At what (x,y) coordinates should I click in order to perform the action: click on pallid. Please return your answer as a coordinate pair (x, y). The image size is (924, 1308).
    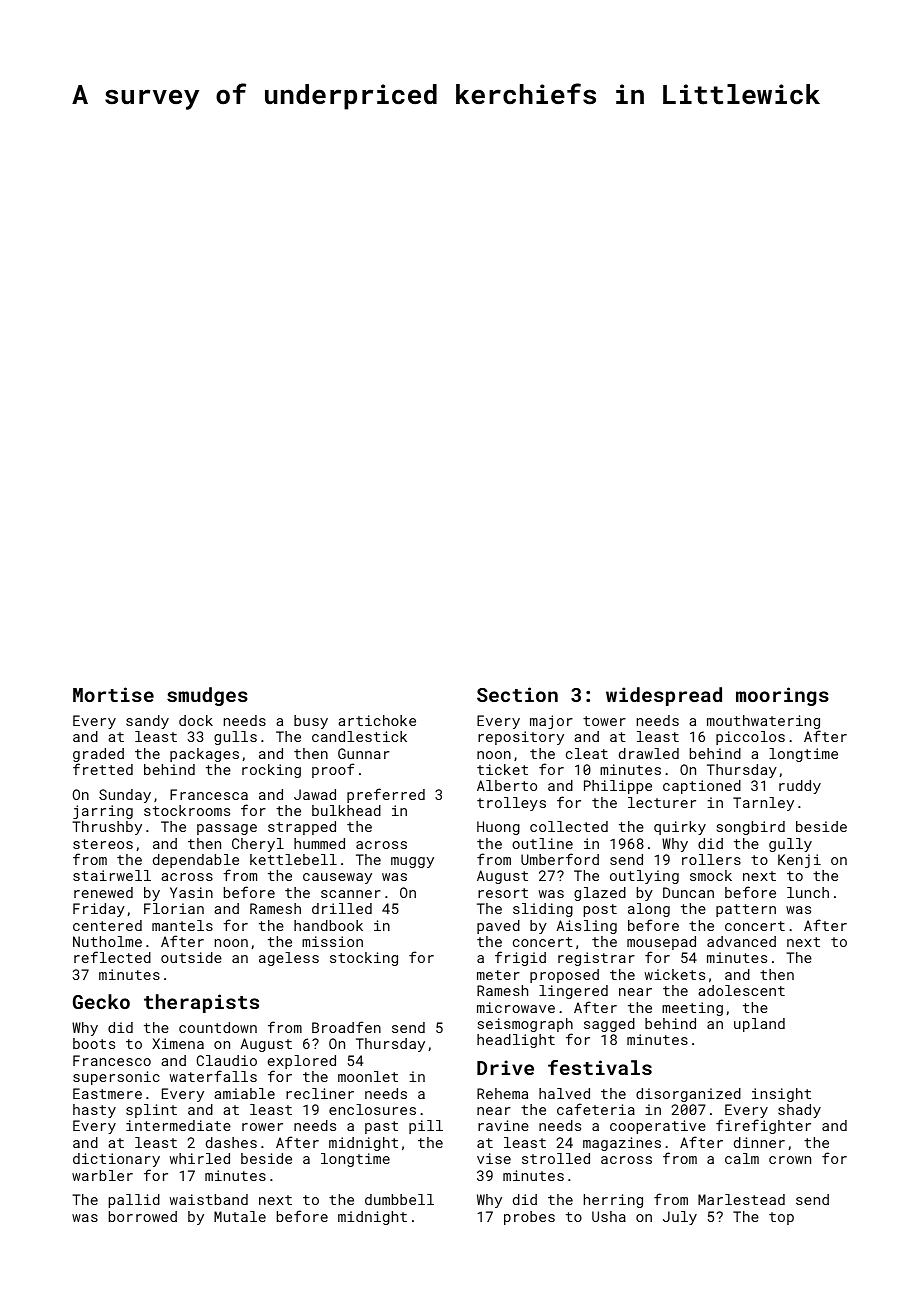
    Looking at the image, I should click on (134, 1201).
